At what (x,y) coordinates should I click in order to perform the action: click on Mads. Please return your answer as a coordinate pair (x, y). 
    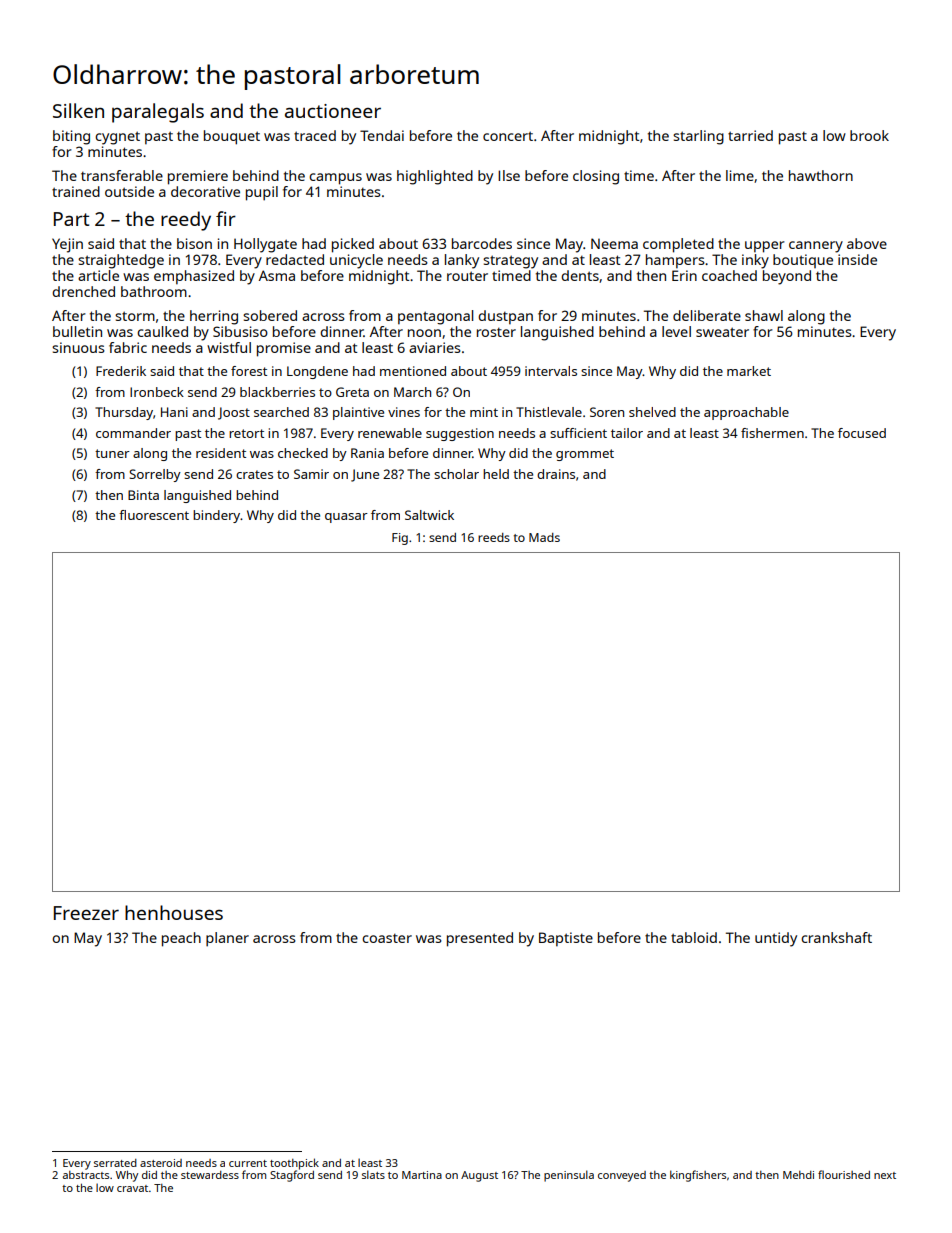
    Looking at the image, I should click on (544, 537).
